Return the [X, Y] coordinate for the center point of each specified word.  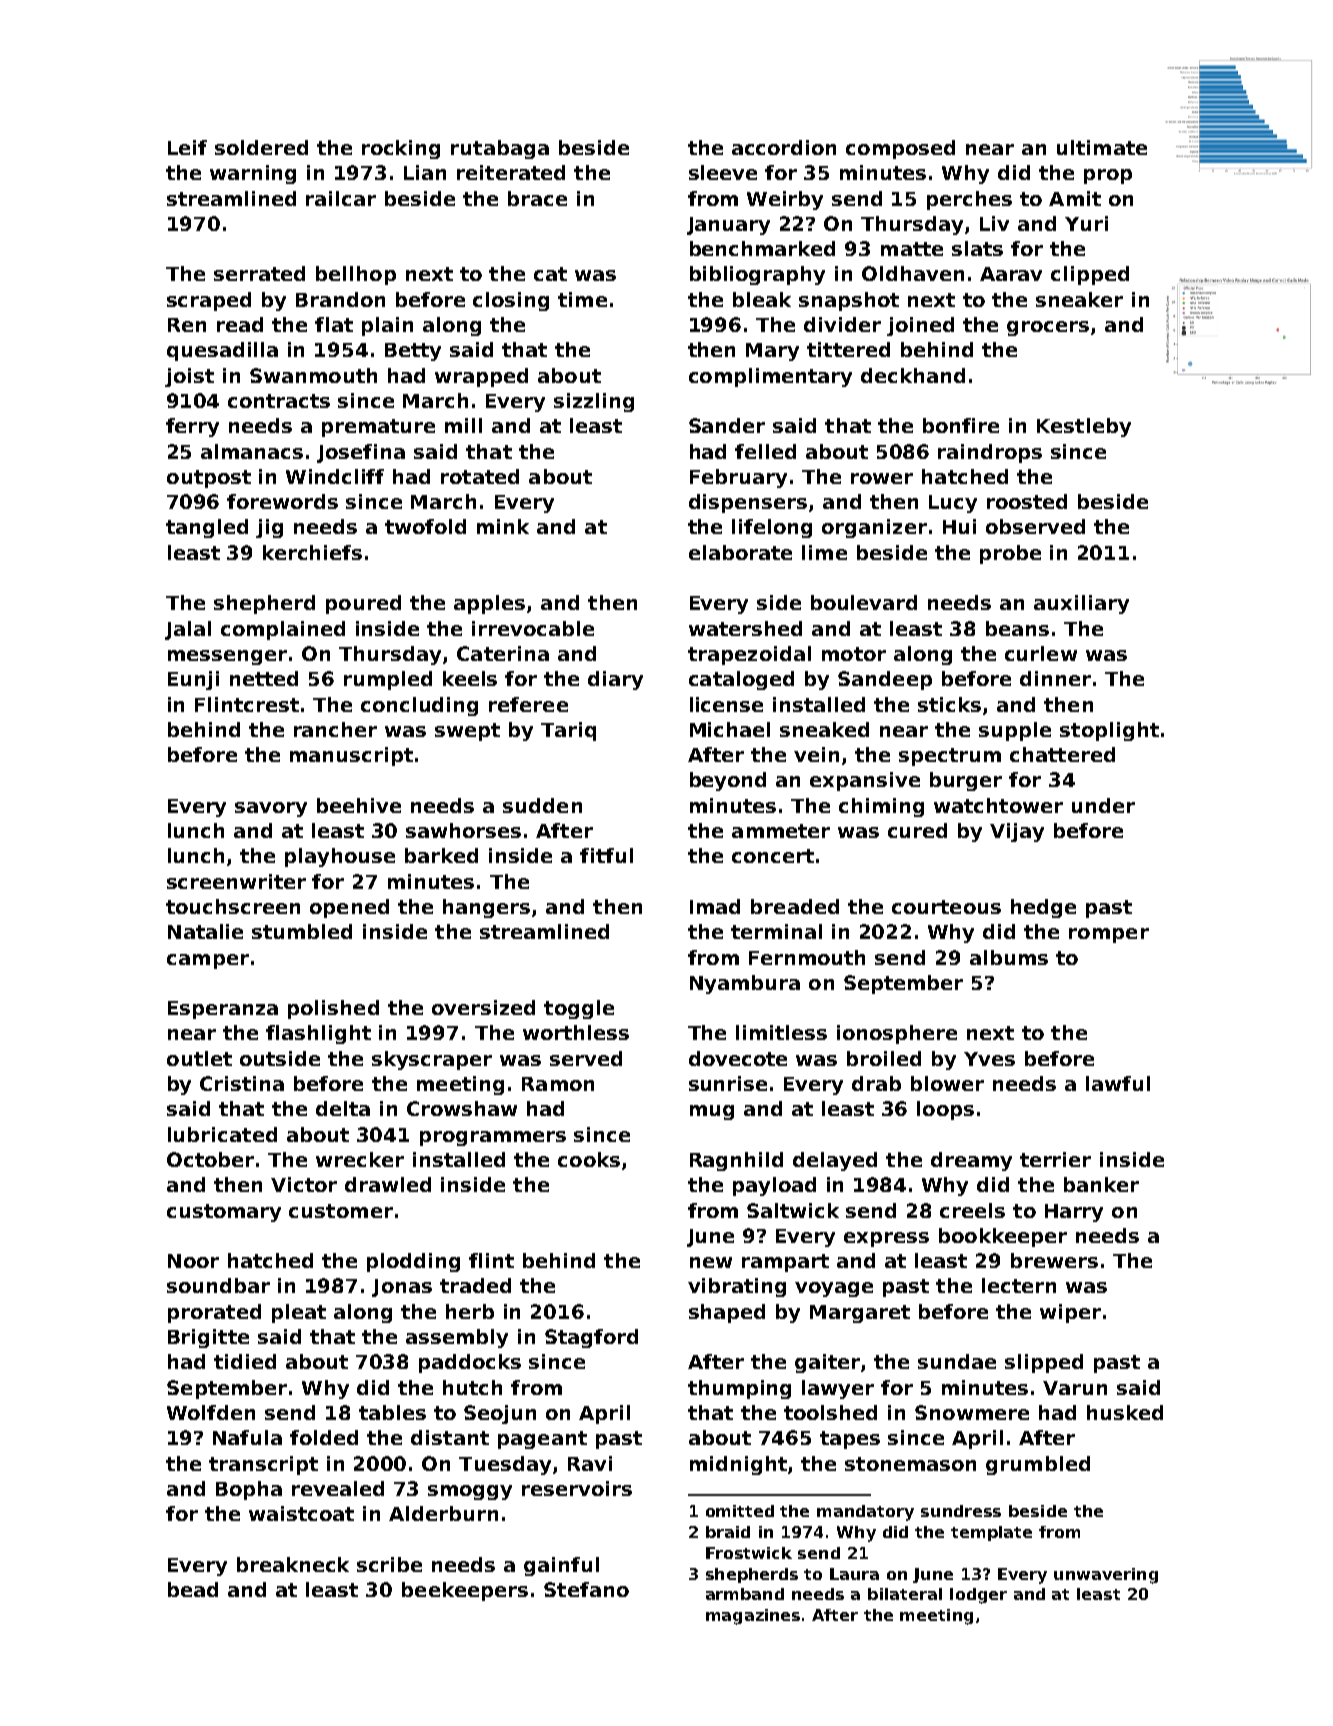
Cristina [242, 1083]
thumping [739, 1389]
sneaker [1079, 299]
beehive [359, 805]
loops [945, 1110]
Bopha [249, 1490]
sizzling [594, 402]
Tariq [568, 731]
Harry [1074, 1213]
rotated [480, 476]
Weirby [785, 200]
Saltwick [793, 1210]
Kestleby [1084, 427]
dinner [1055, 678]
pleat [299, 1313]
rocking [401, 149]
